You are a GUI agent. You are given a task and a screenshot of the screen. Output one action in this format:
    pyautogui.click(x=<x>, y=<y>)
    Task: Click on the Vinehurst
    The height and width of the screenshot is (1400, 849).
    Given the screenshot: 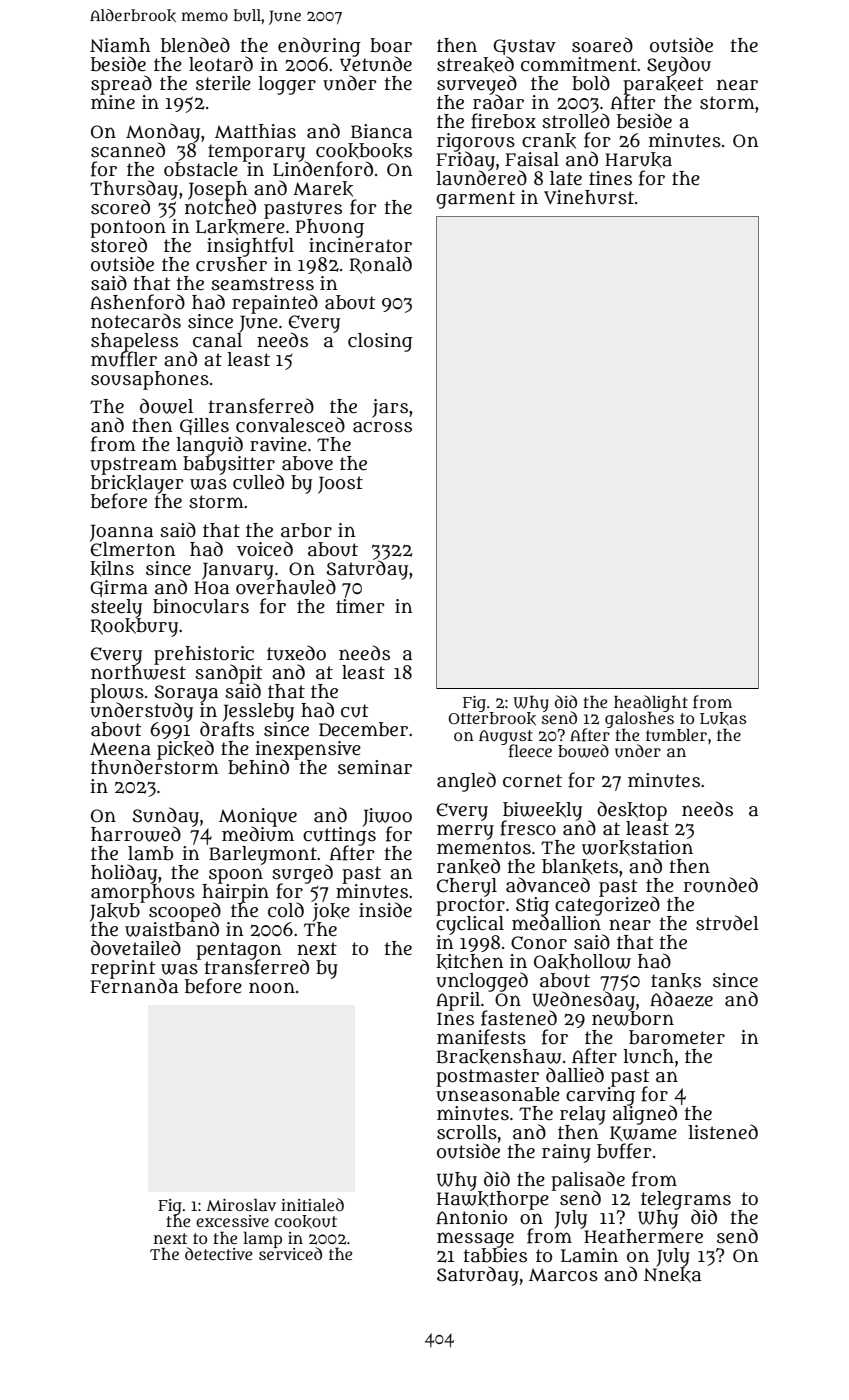 What is the action you would take?
    pyautogui.click(x=589, y=197)
